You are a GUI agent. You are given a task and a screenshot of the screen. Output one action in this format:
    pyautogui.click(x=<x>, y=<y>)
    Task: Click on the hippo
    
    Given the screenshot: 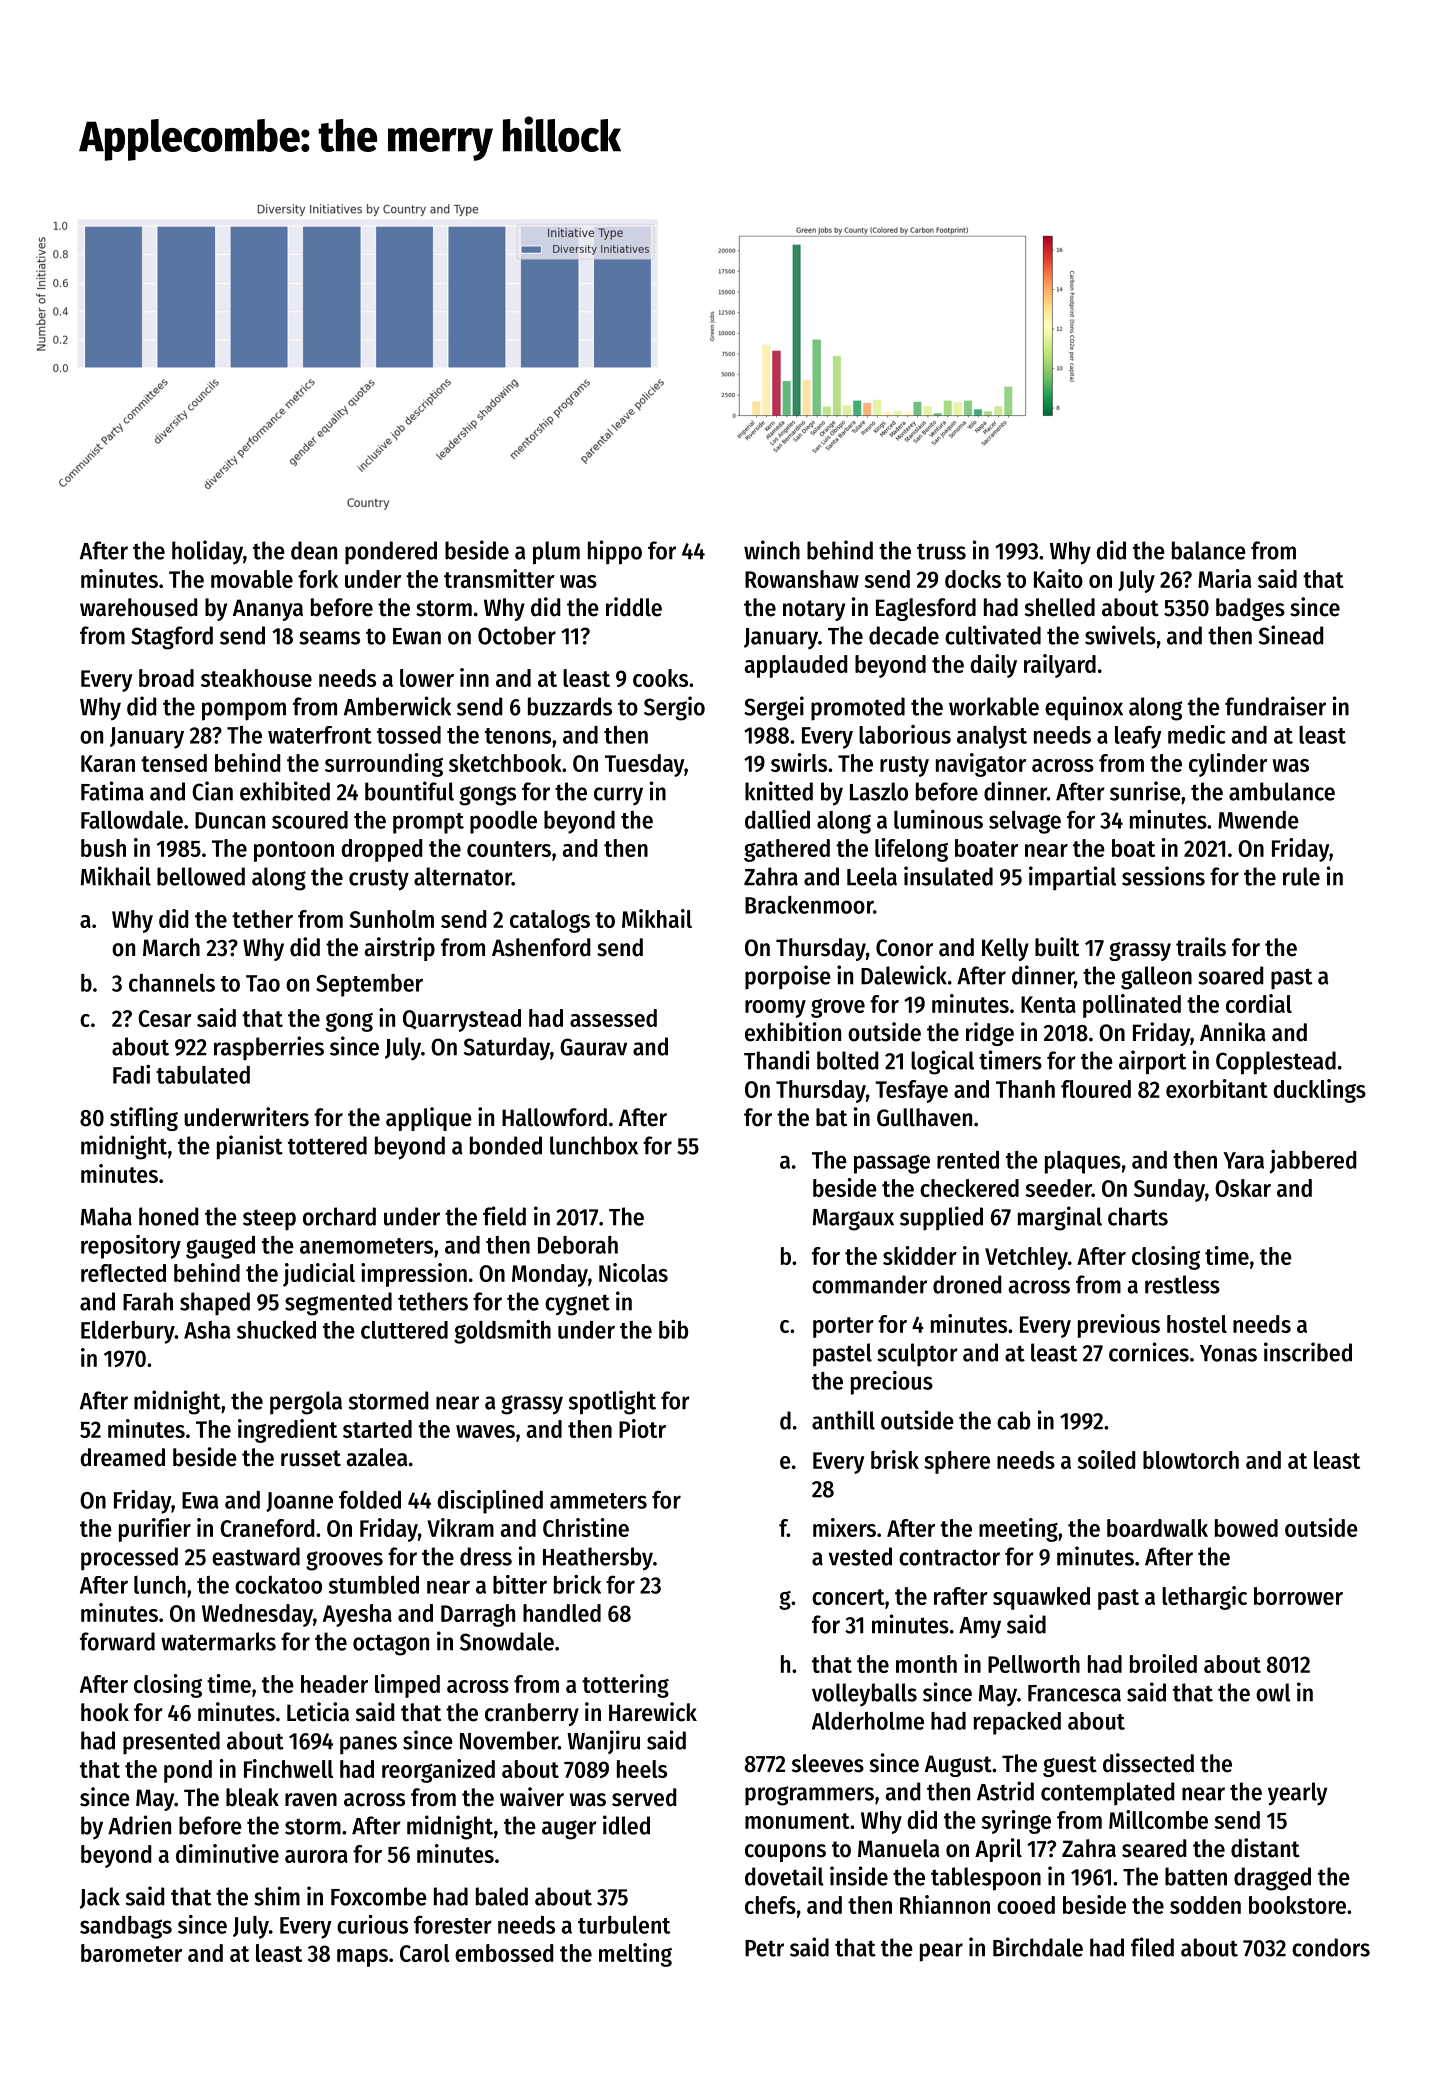 What is the action you would take?
    pyautogui.click(x=615, y=552)
